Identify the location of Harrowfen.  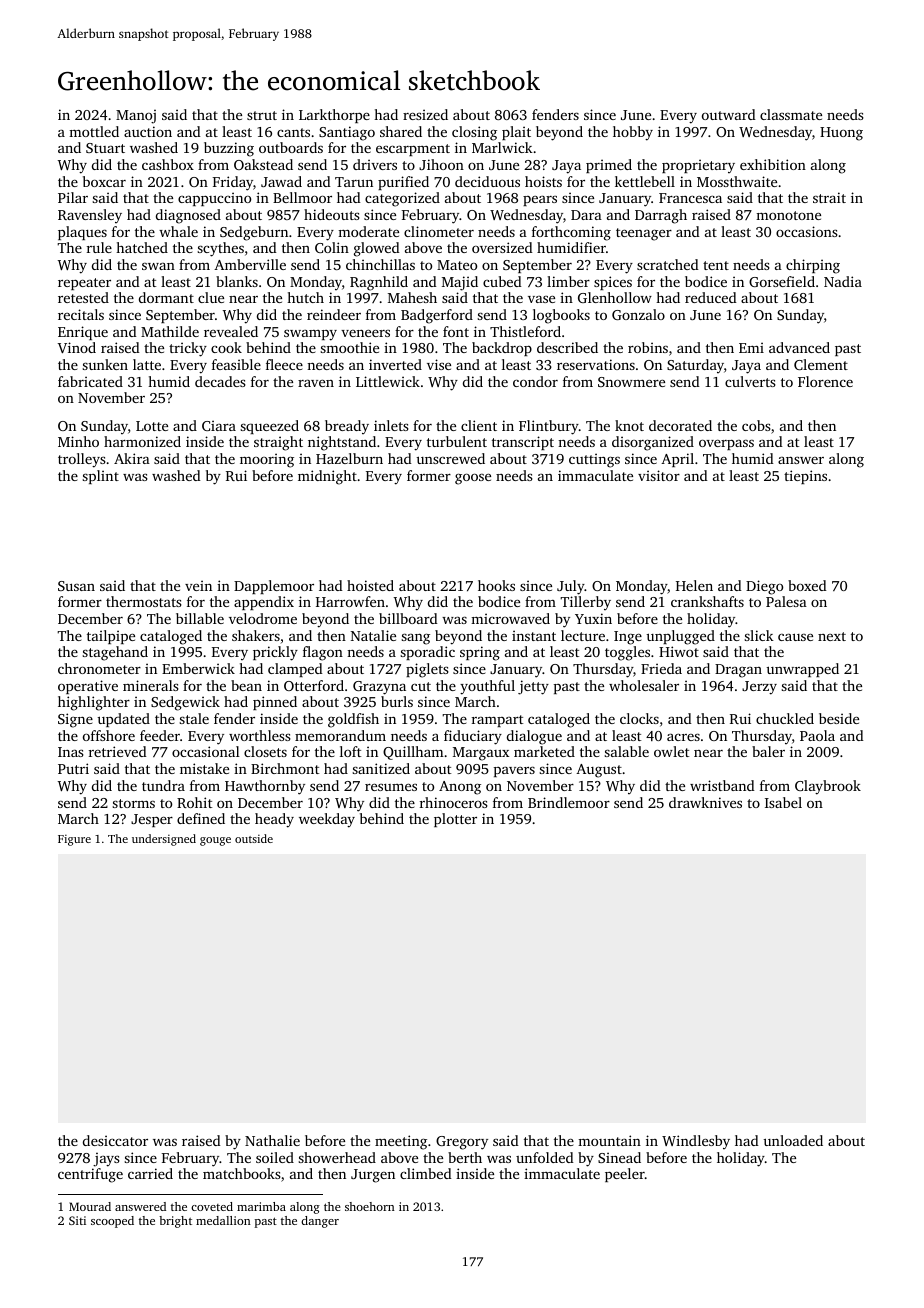
(350, 601).
